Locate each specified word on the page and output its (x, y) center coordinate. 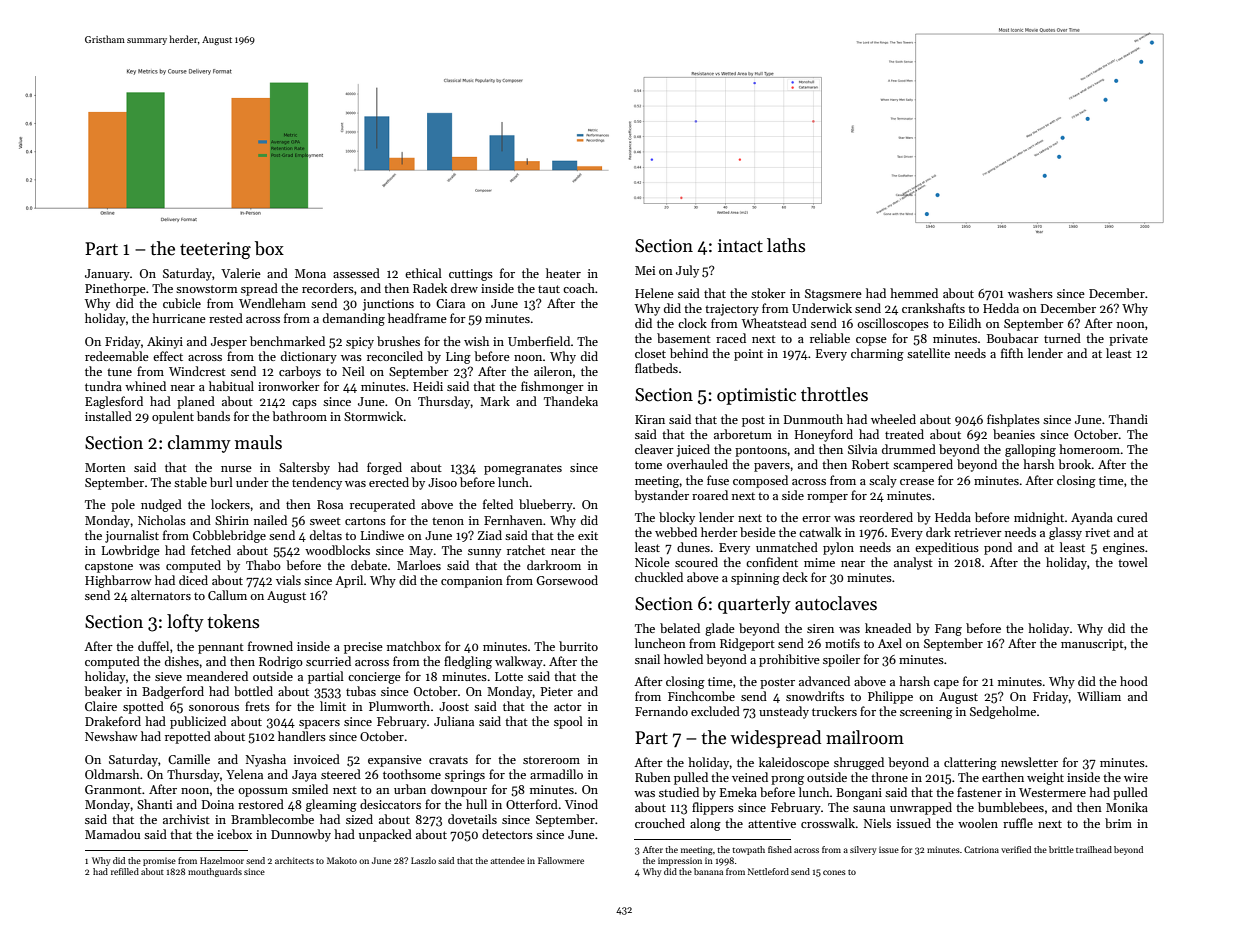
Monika (1127, 807)
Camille (189, 759)
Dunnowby (301, 835)
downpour (459, 790)
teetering (215, 250)
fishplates (1013, 420)
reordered (886, 517)
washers (1030, 293)
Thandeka (571, 401)
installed (108, 416)
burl (221, 482)
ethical (423, 273)
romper (827, 498)
